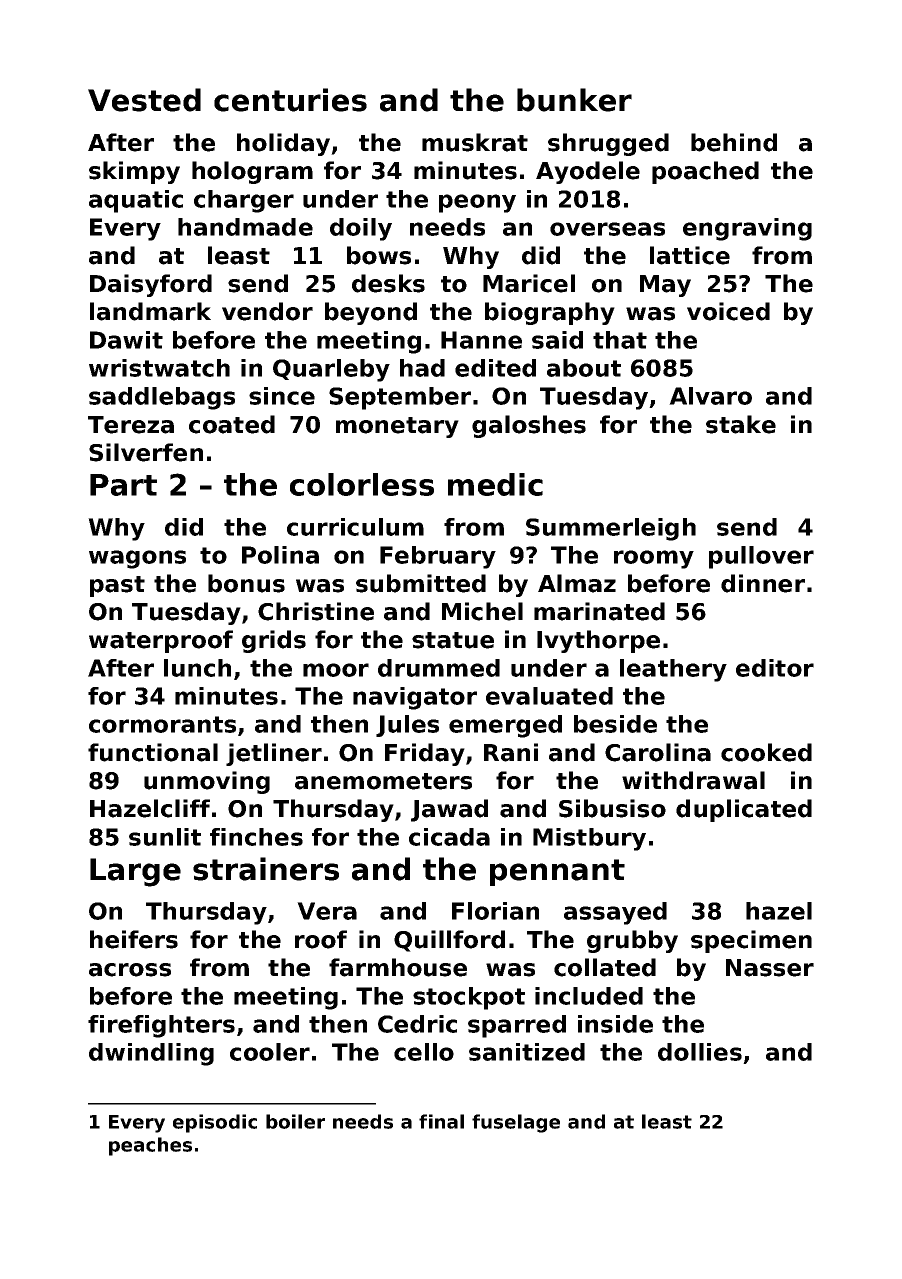 This document has width=902, height=1279. Describe the element at coordinates (388, 283) in the document. I see `desks` at that location.
